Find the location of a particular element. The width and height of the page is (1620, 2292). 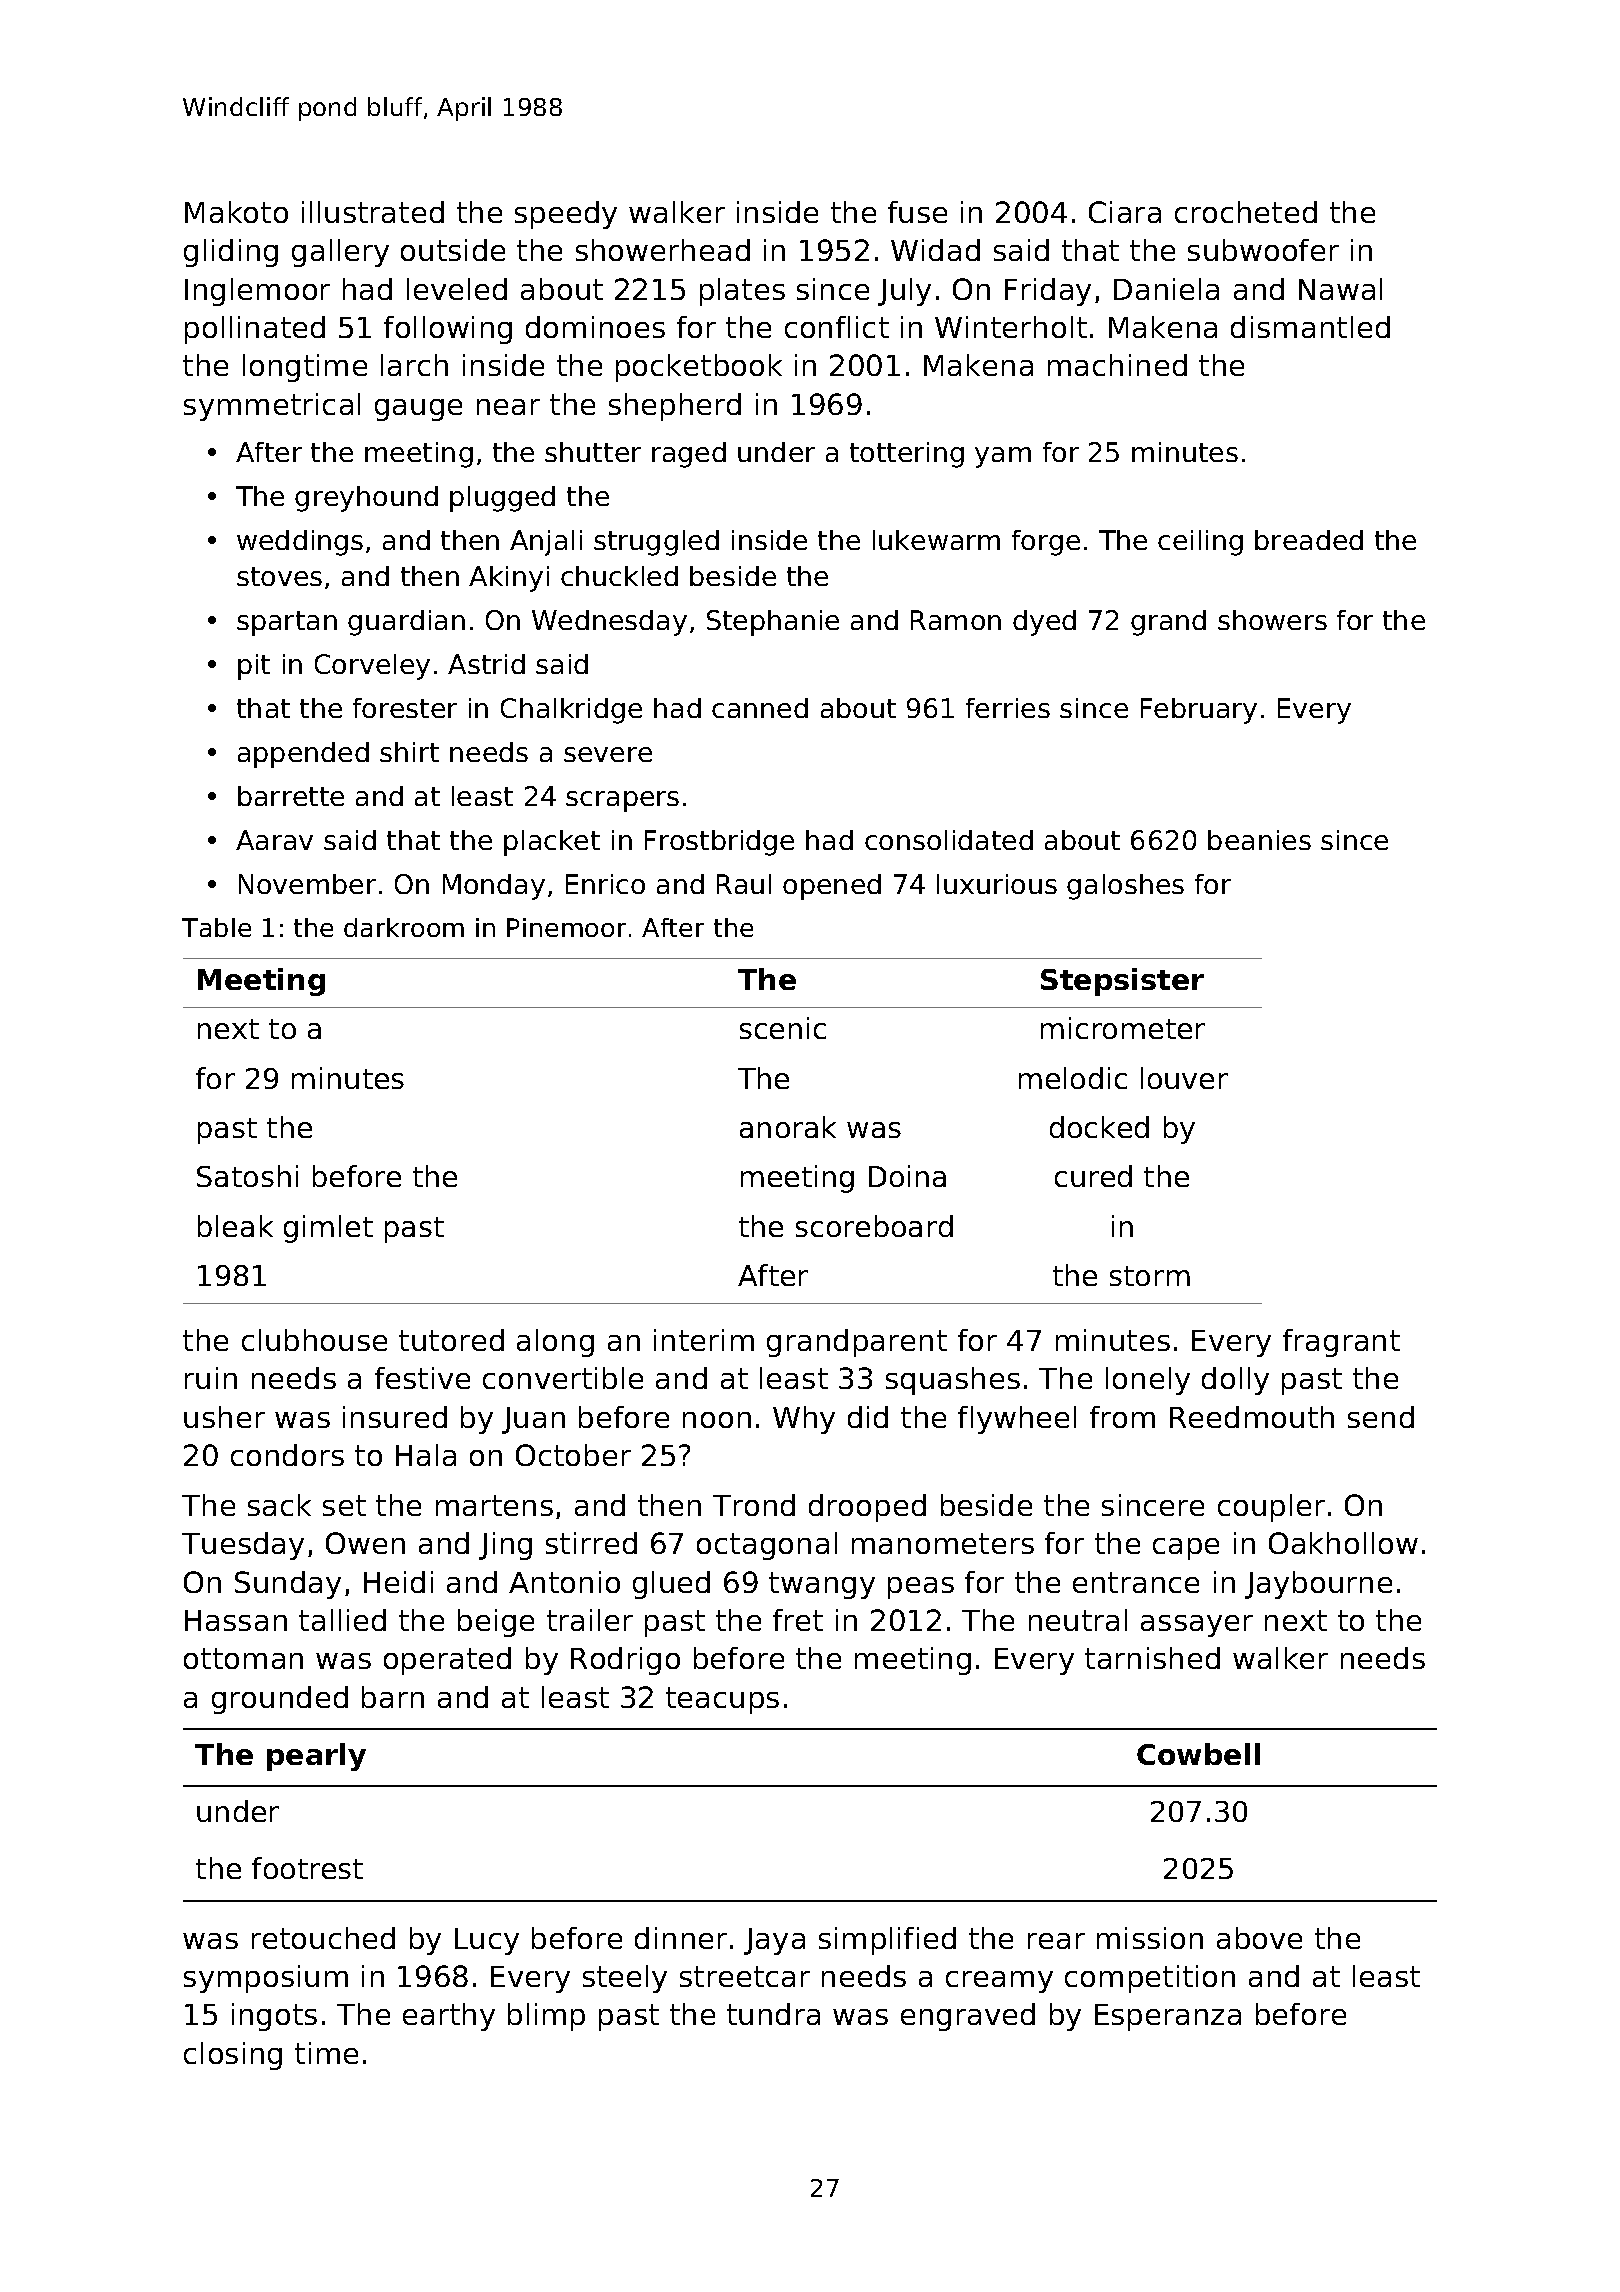

Jaybourne is located at coordinates (1318, 1585).
